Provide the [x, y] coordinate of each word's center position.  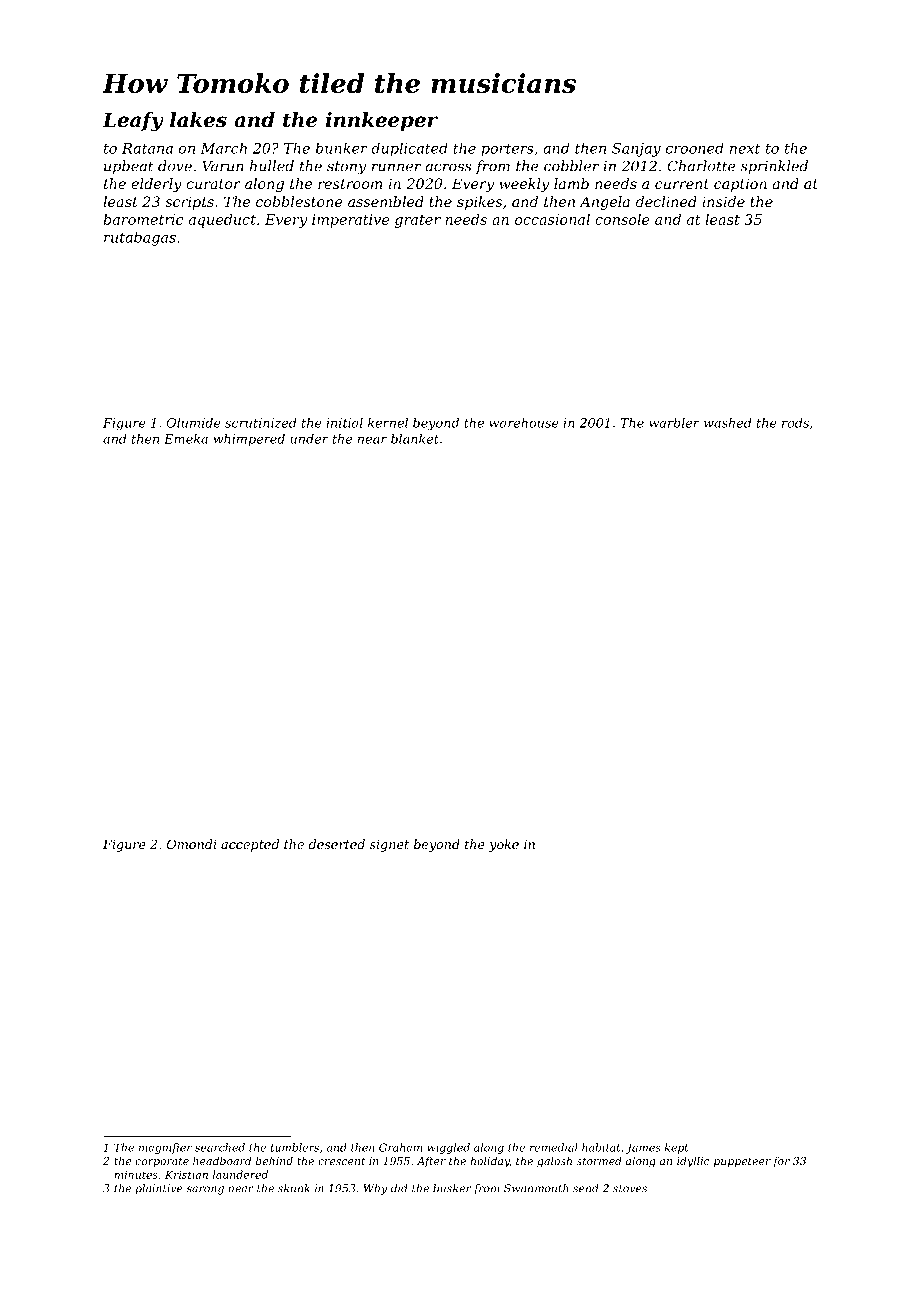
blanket [415, 439]
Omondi [192, 844]
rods [795, 423]
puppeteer [742, 1162]
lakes [198, 120]
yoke [504, 845]
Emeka [186, 439]
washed [728, 423]
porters [507, 150]
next [745, 148]
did [399, 1188]
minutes [136, 1175]
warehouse [524, 423]
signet [389, 846]
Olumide [194, 423]
